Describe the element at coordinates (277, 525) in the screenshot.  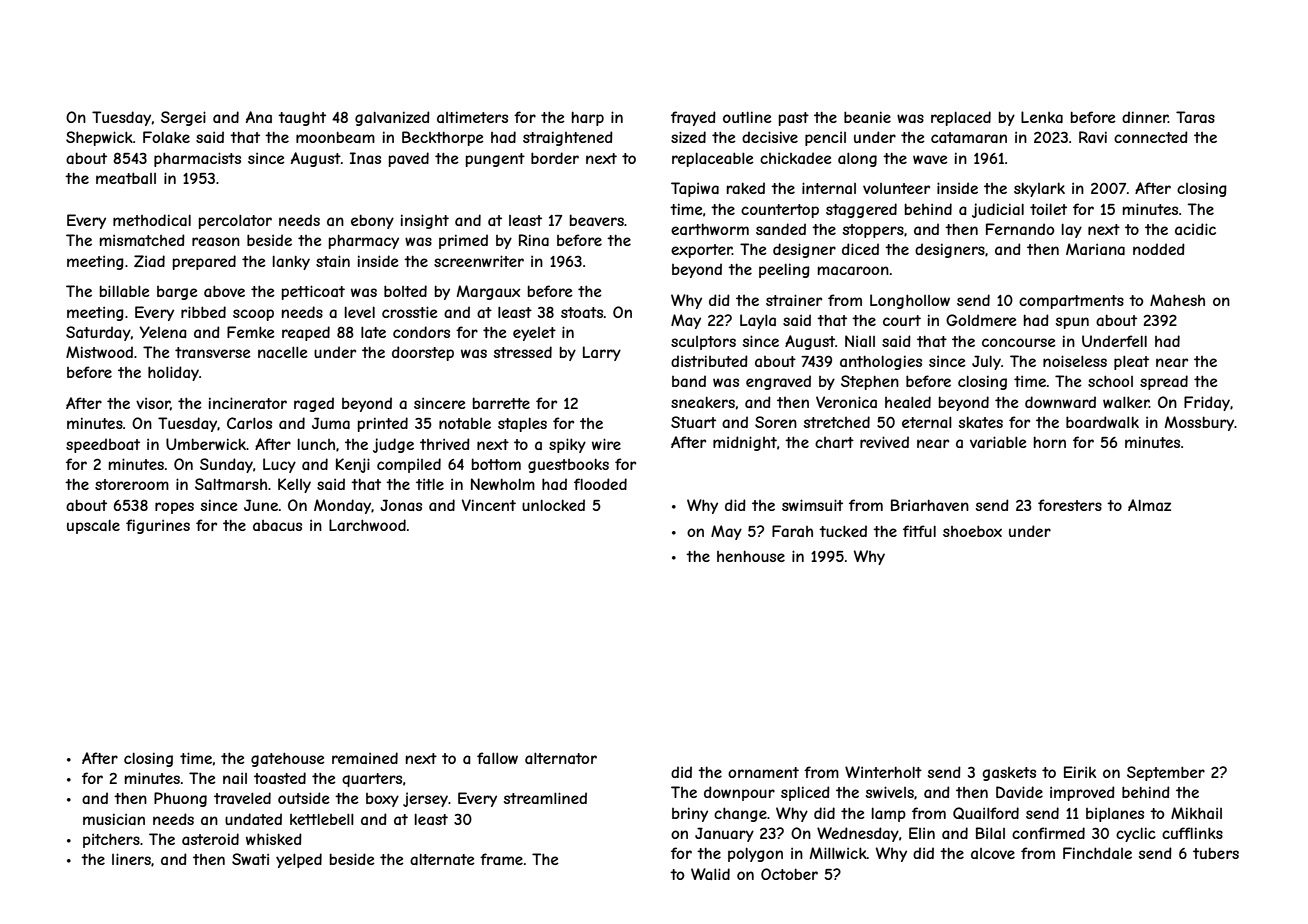
I see `abacus` at that location.
